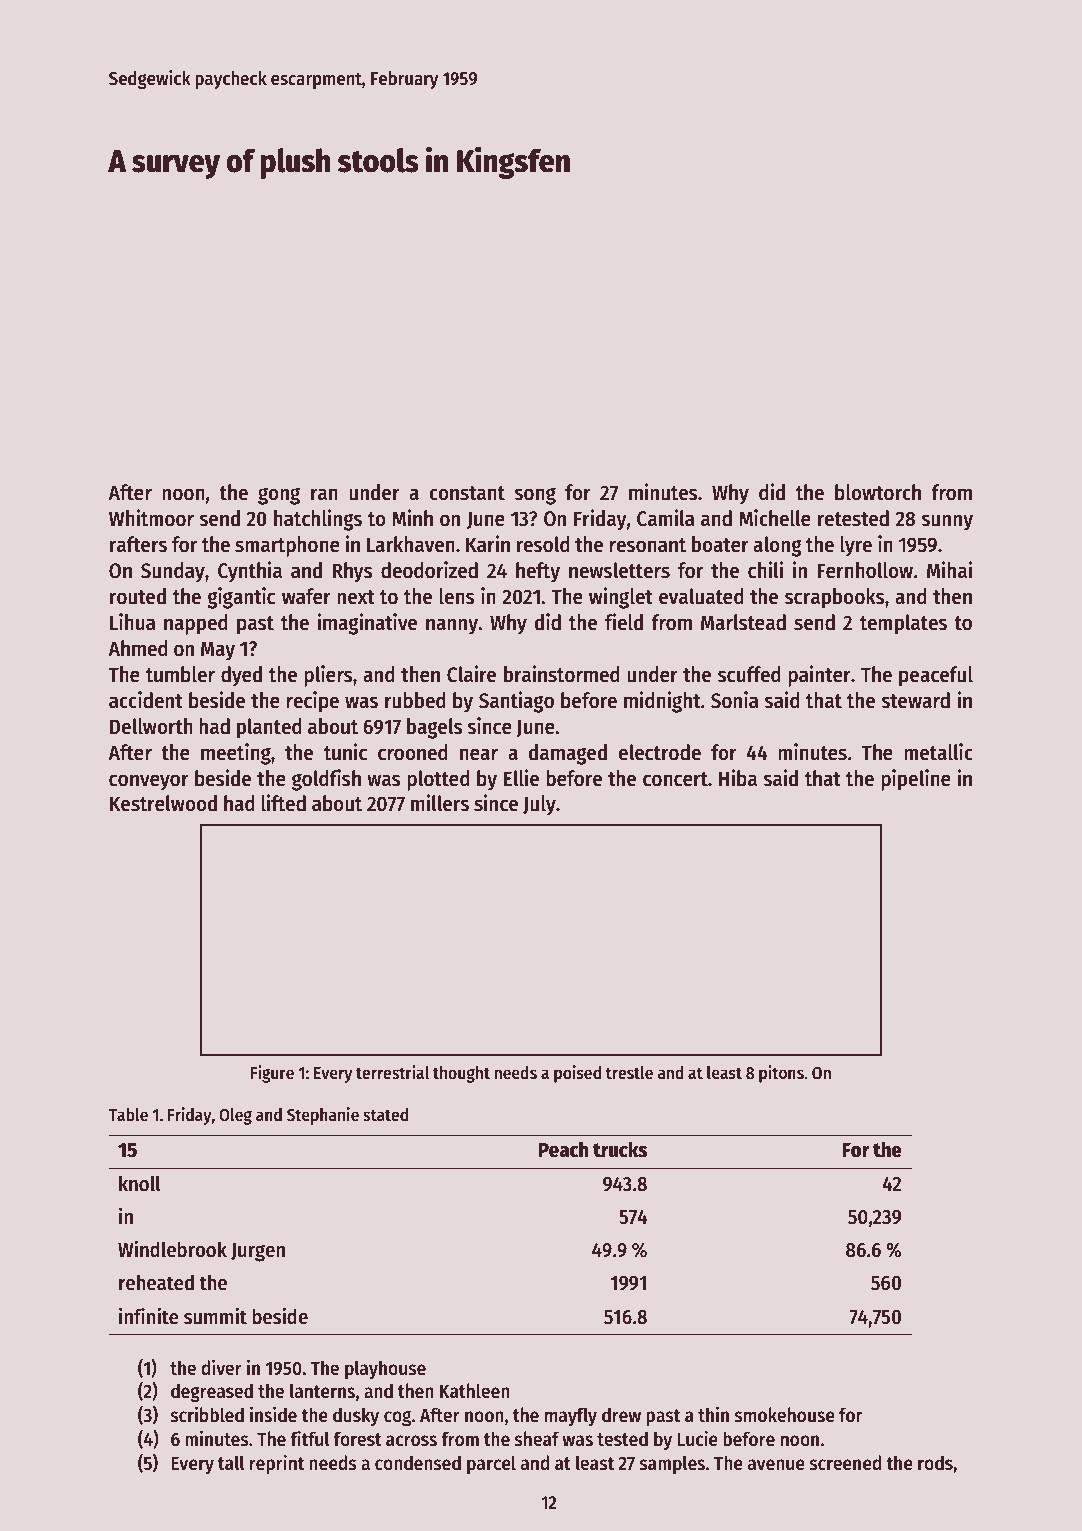  Describe the element at coordinates (277, 1464) in the image. I see `reprint` at that location.
